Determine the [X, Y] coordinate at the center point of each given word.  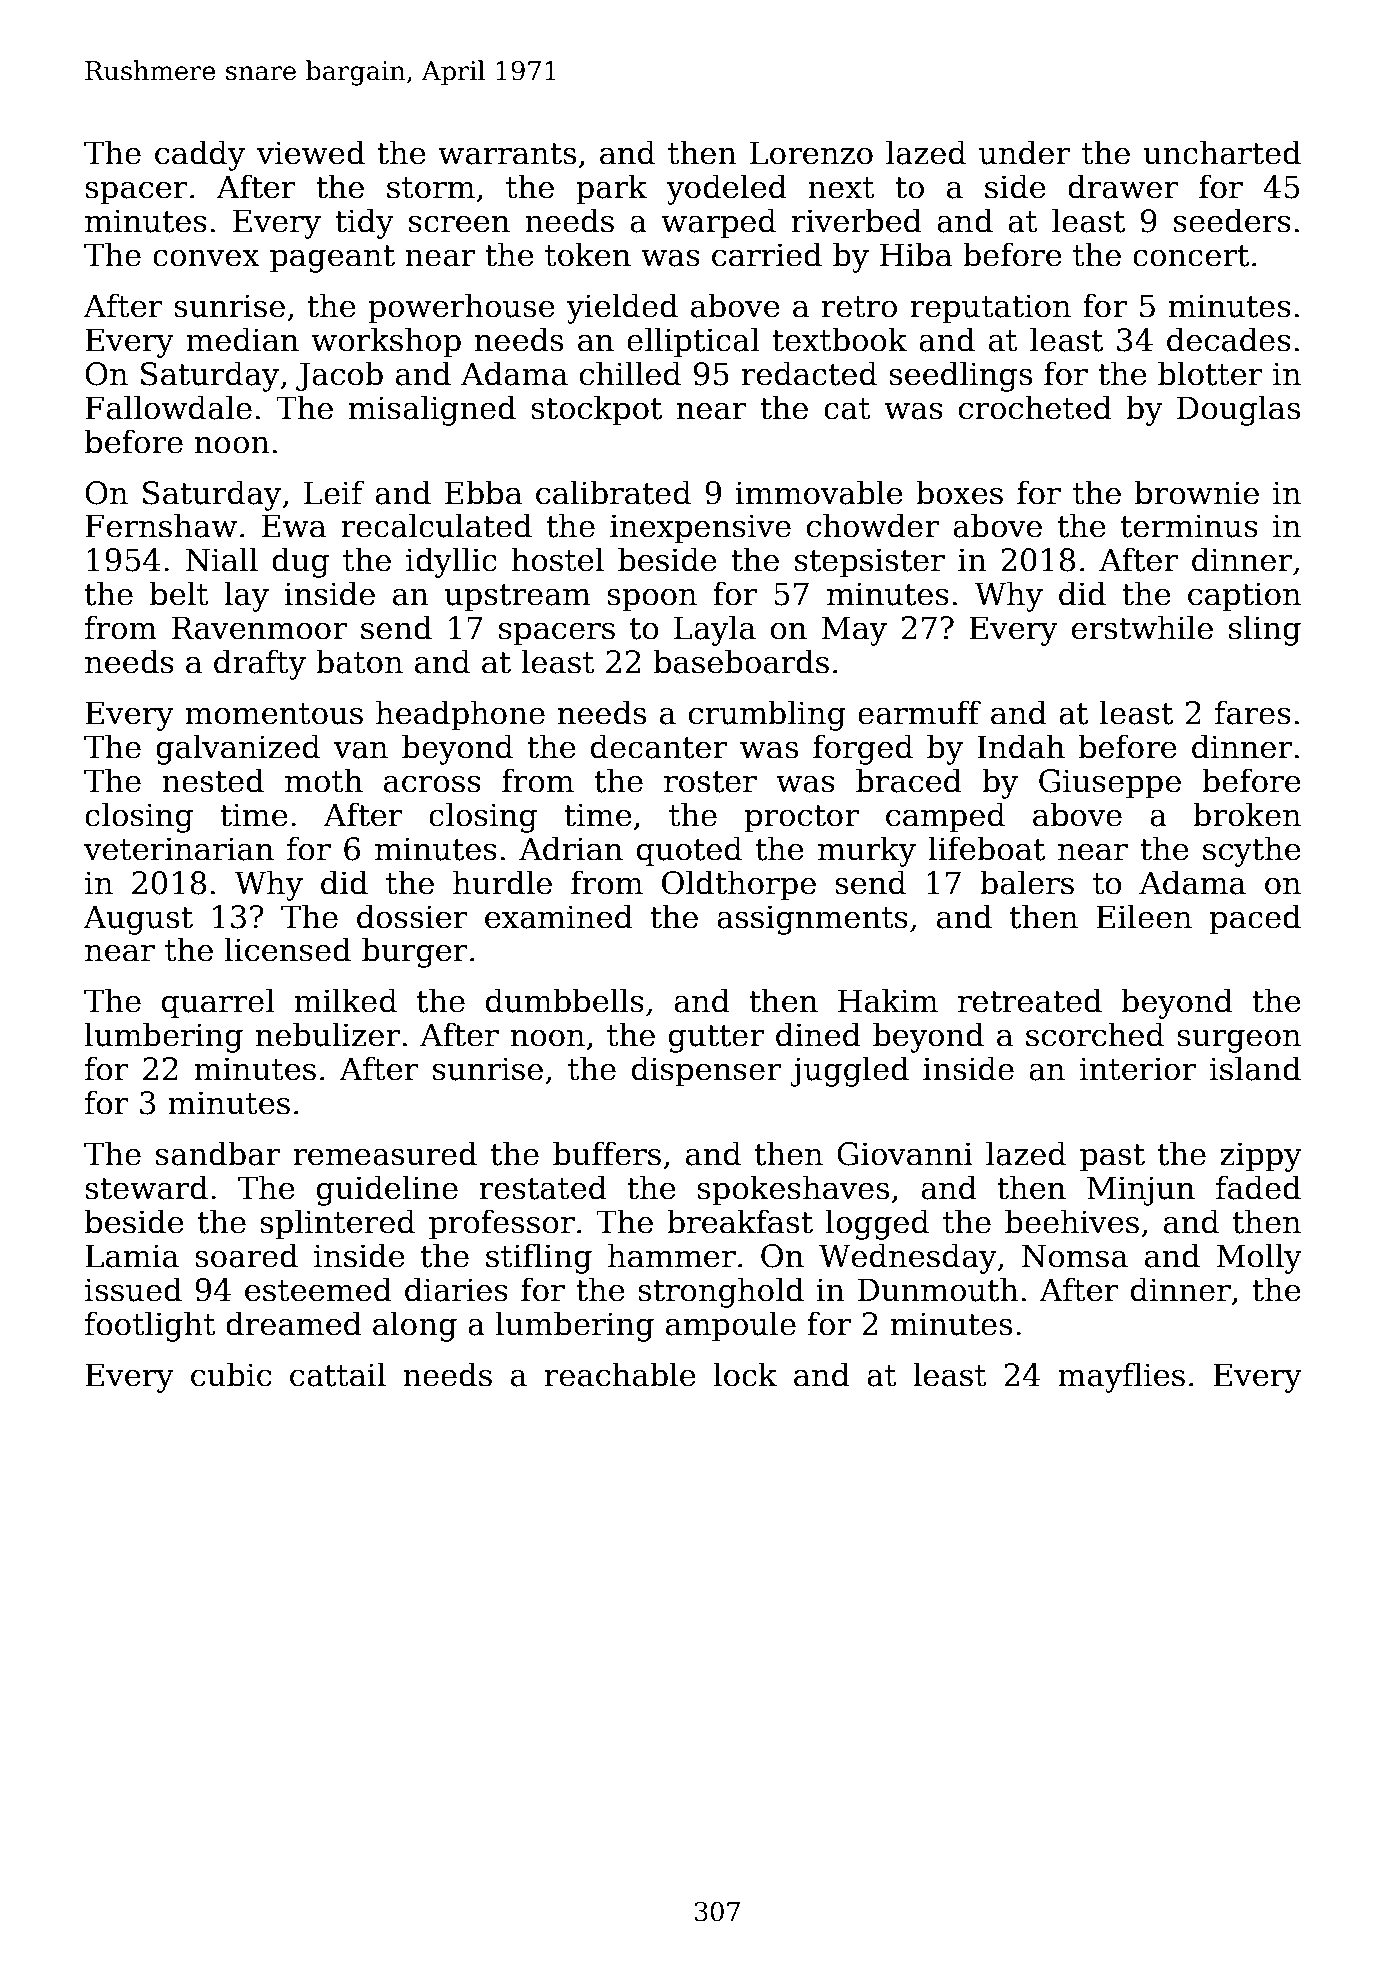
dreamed [294, 1323]
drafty [260, 664]
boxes [959, 492]
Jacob [339, 376]
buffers [607, 1153]
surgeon [1239, 1041]
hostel [557, 559]
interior [1138, 1069]
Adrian [571, 848]
